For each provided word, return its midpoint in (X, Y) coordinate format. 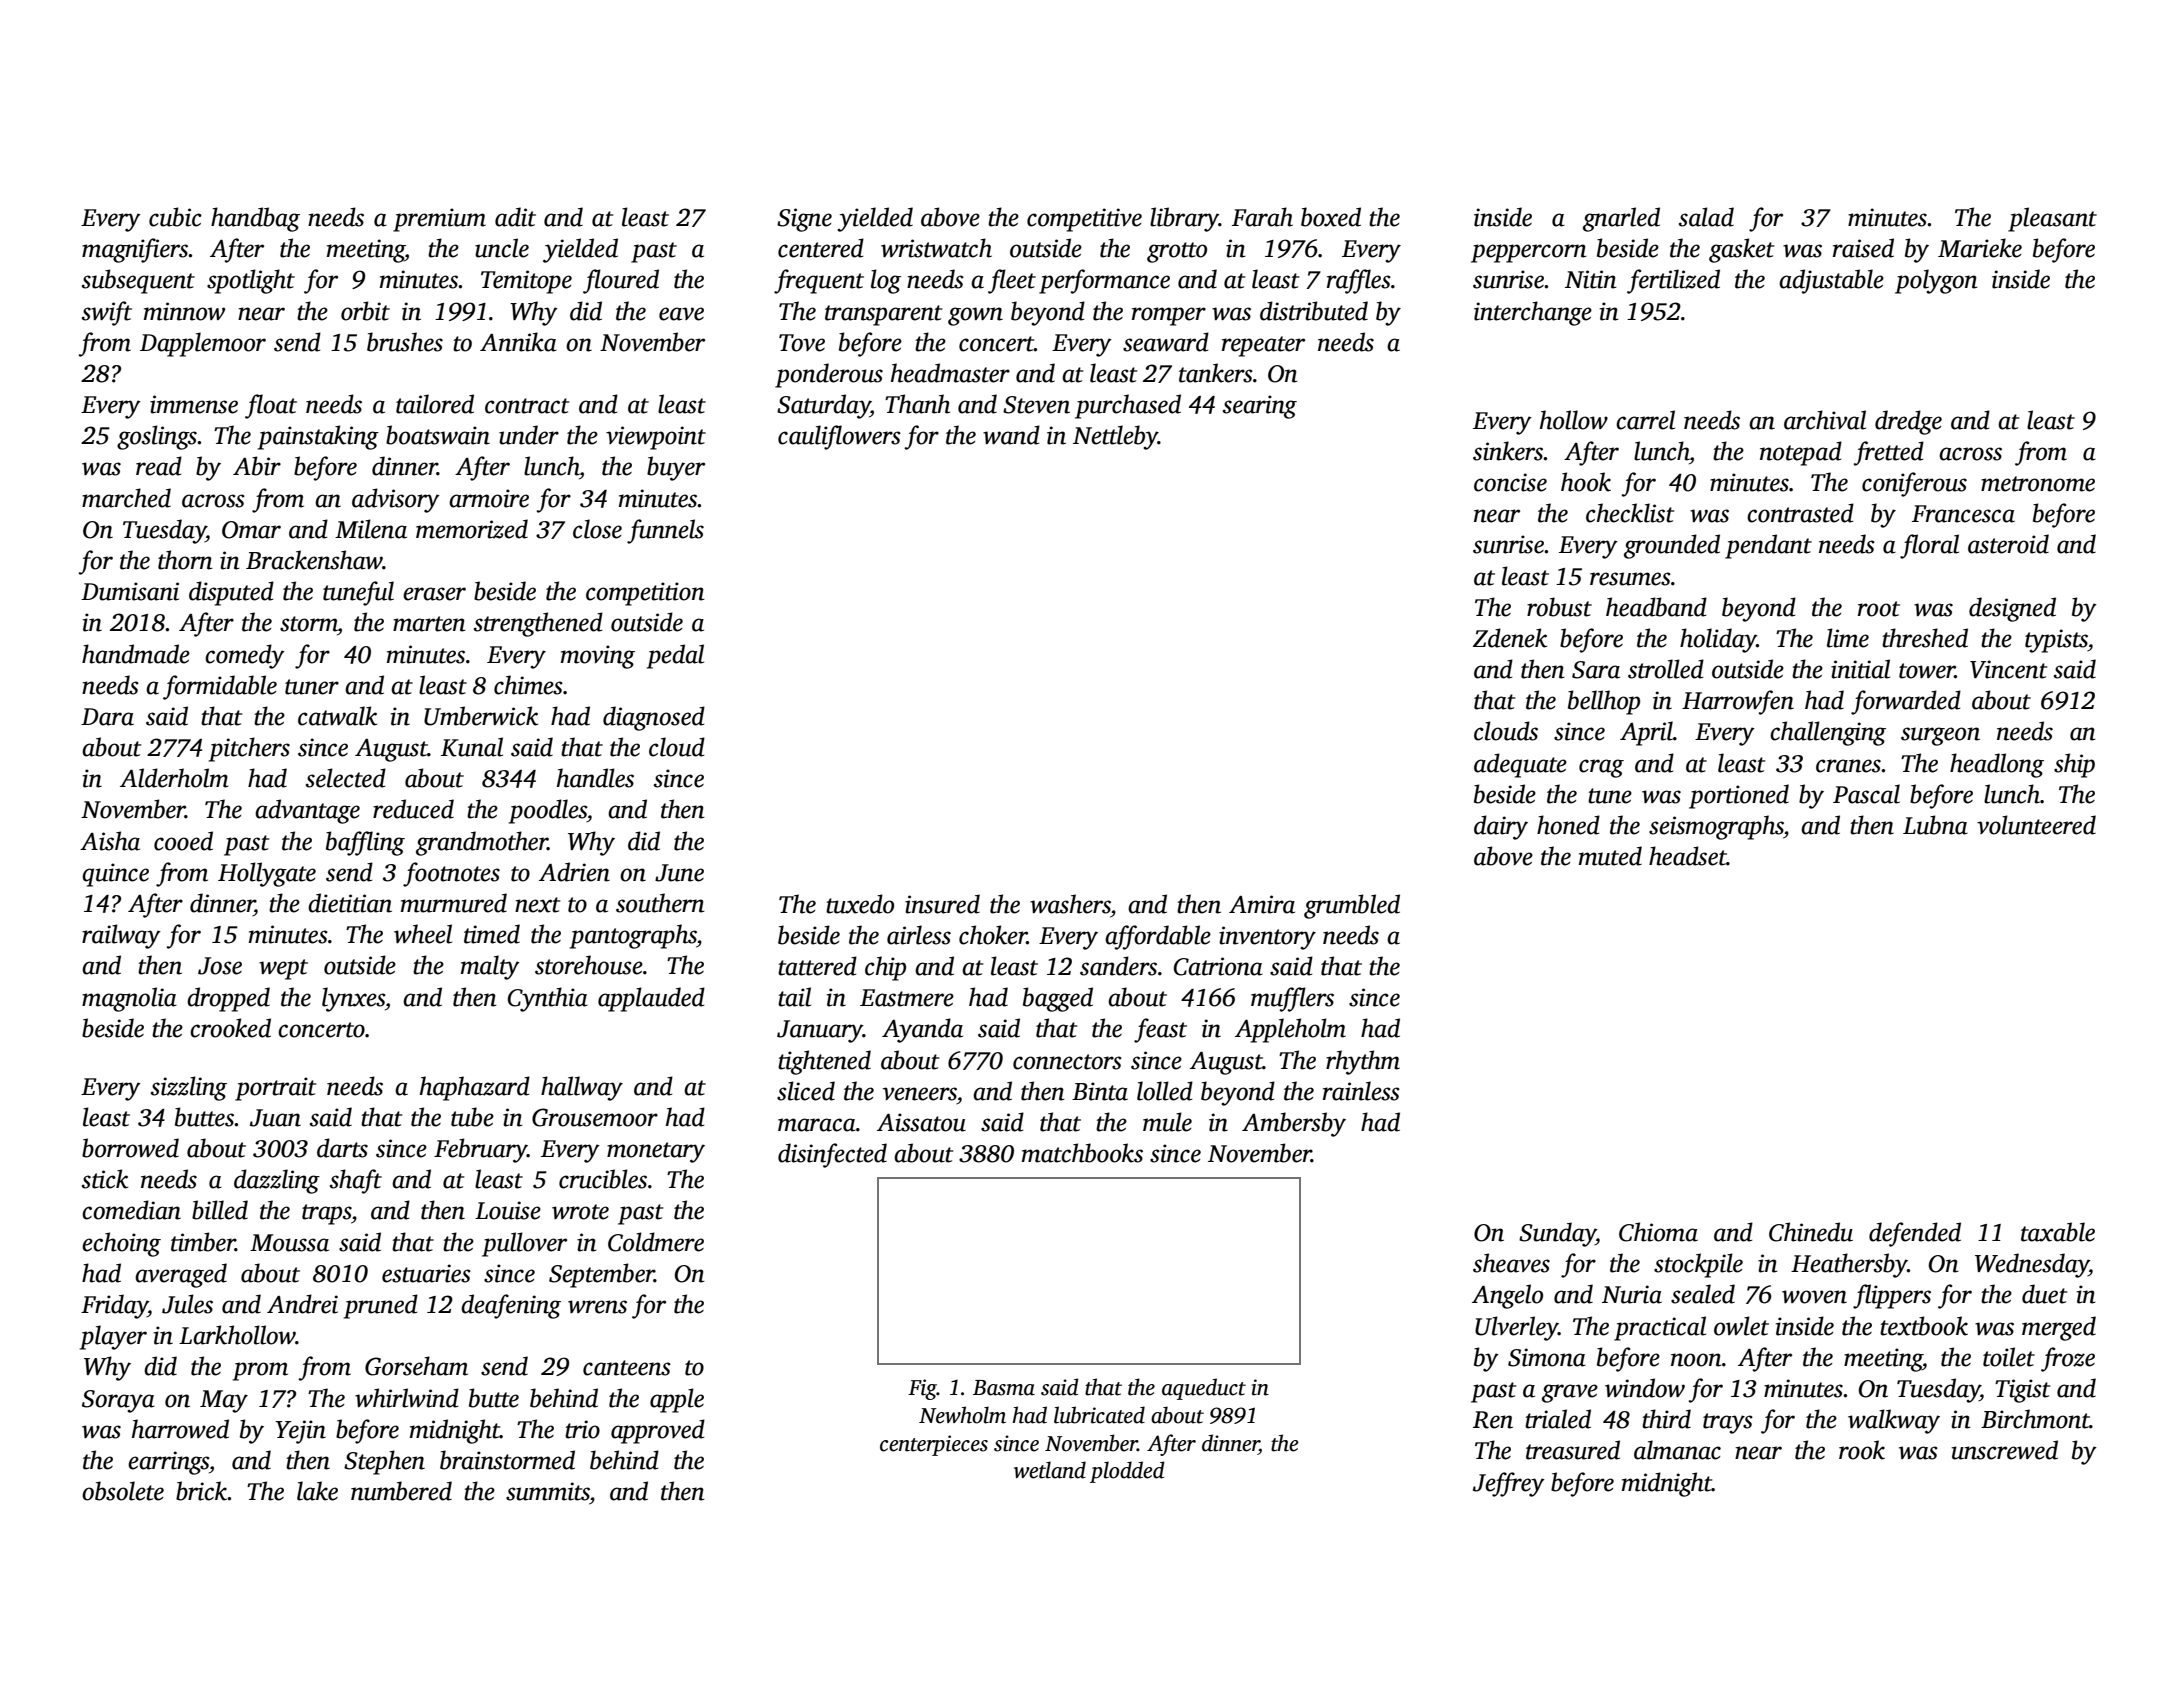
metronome (2038, 484)
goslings (157, 437)
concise (1510, 482)
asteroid (2008, 544)
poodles (548, 811)
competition (645, 594)
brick (202, 1491)
